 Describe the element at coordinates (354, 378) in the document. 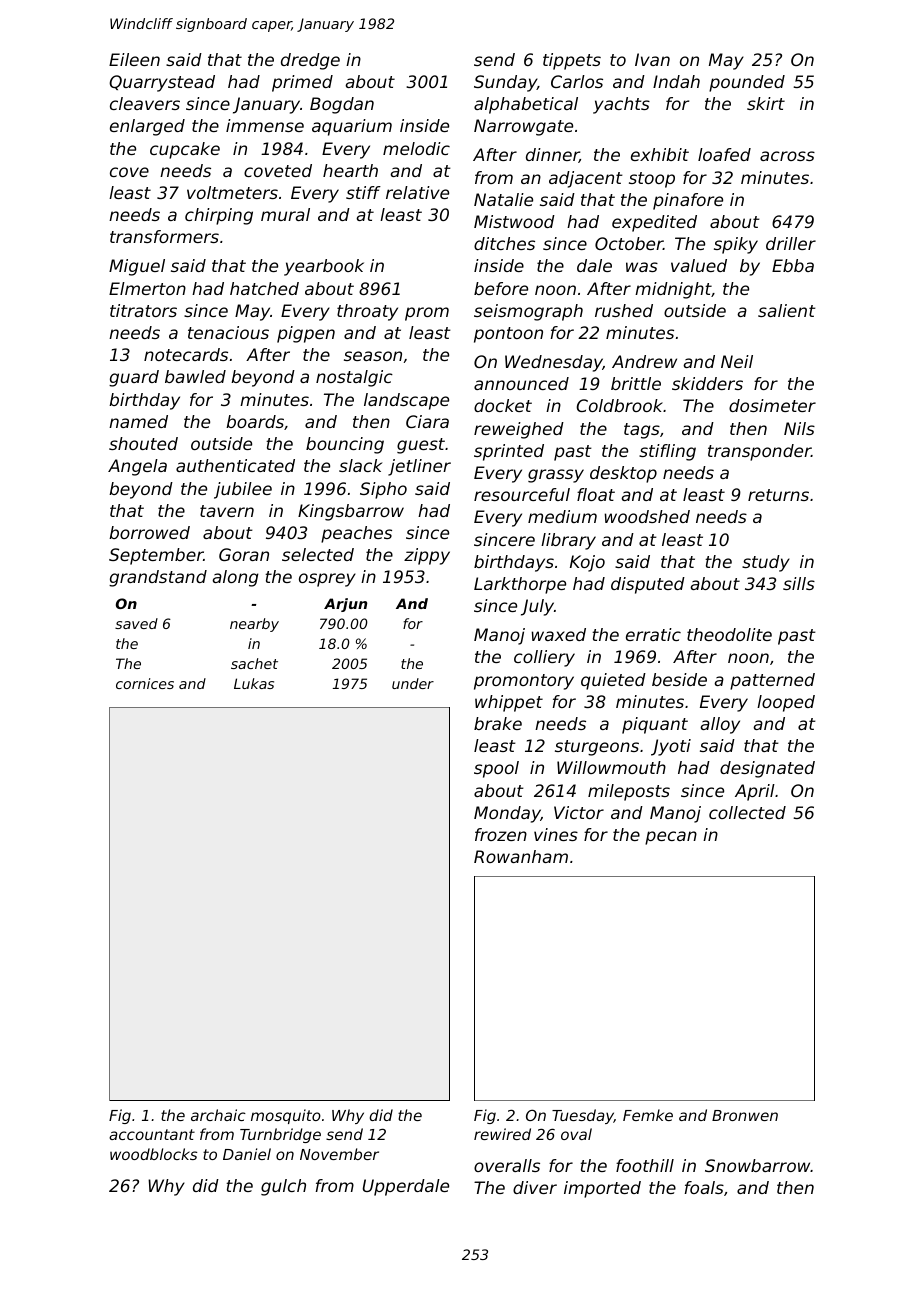

I see `nostalgic` at that location.
